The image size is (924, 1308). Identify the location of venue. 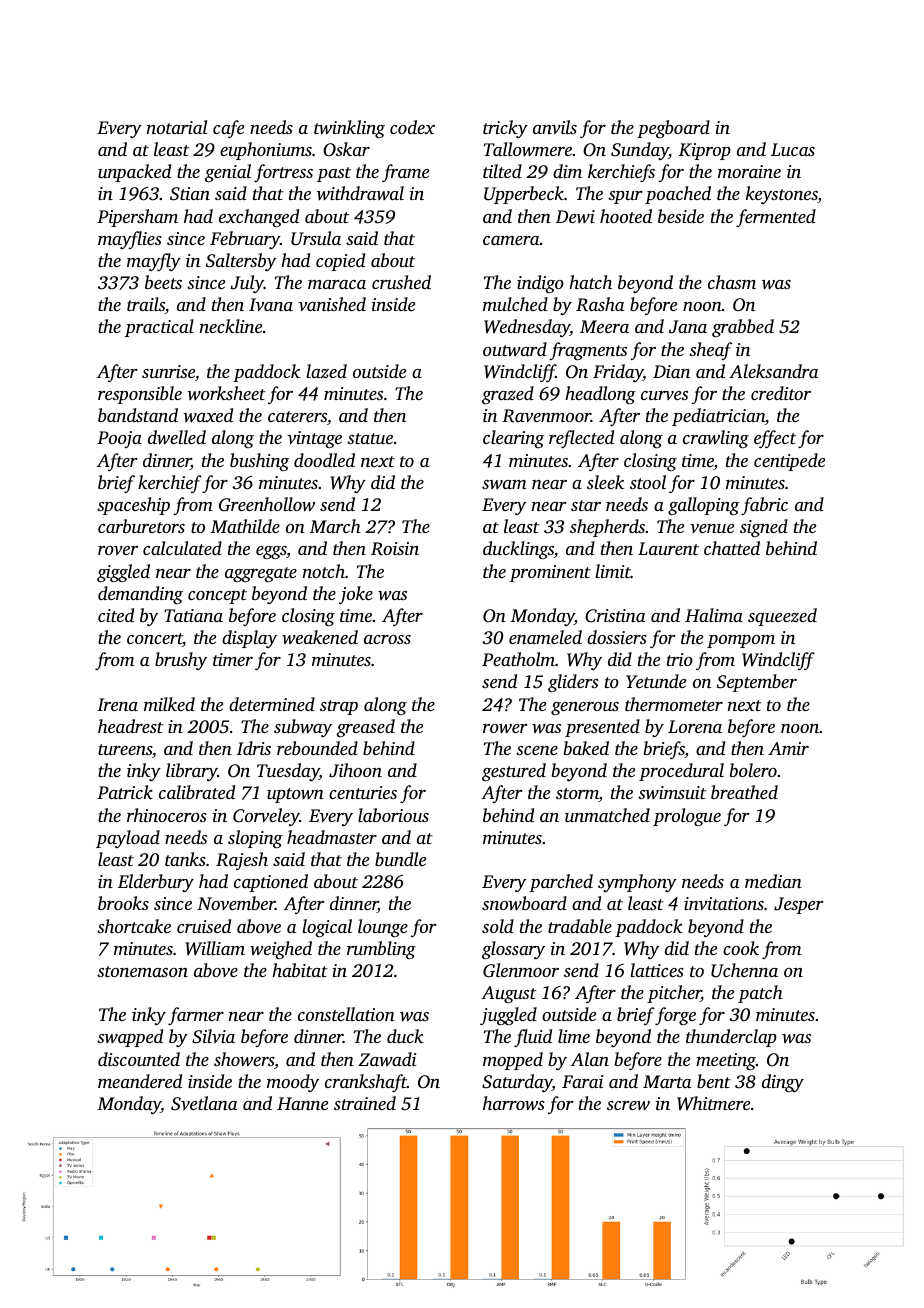
(712, 528).
